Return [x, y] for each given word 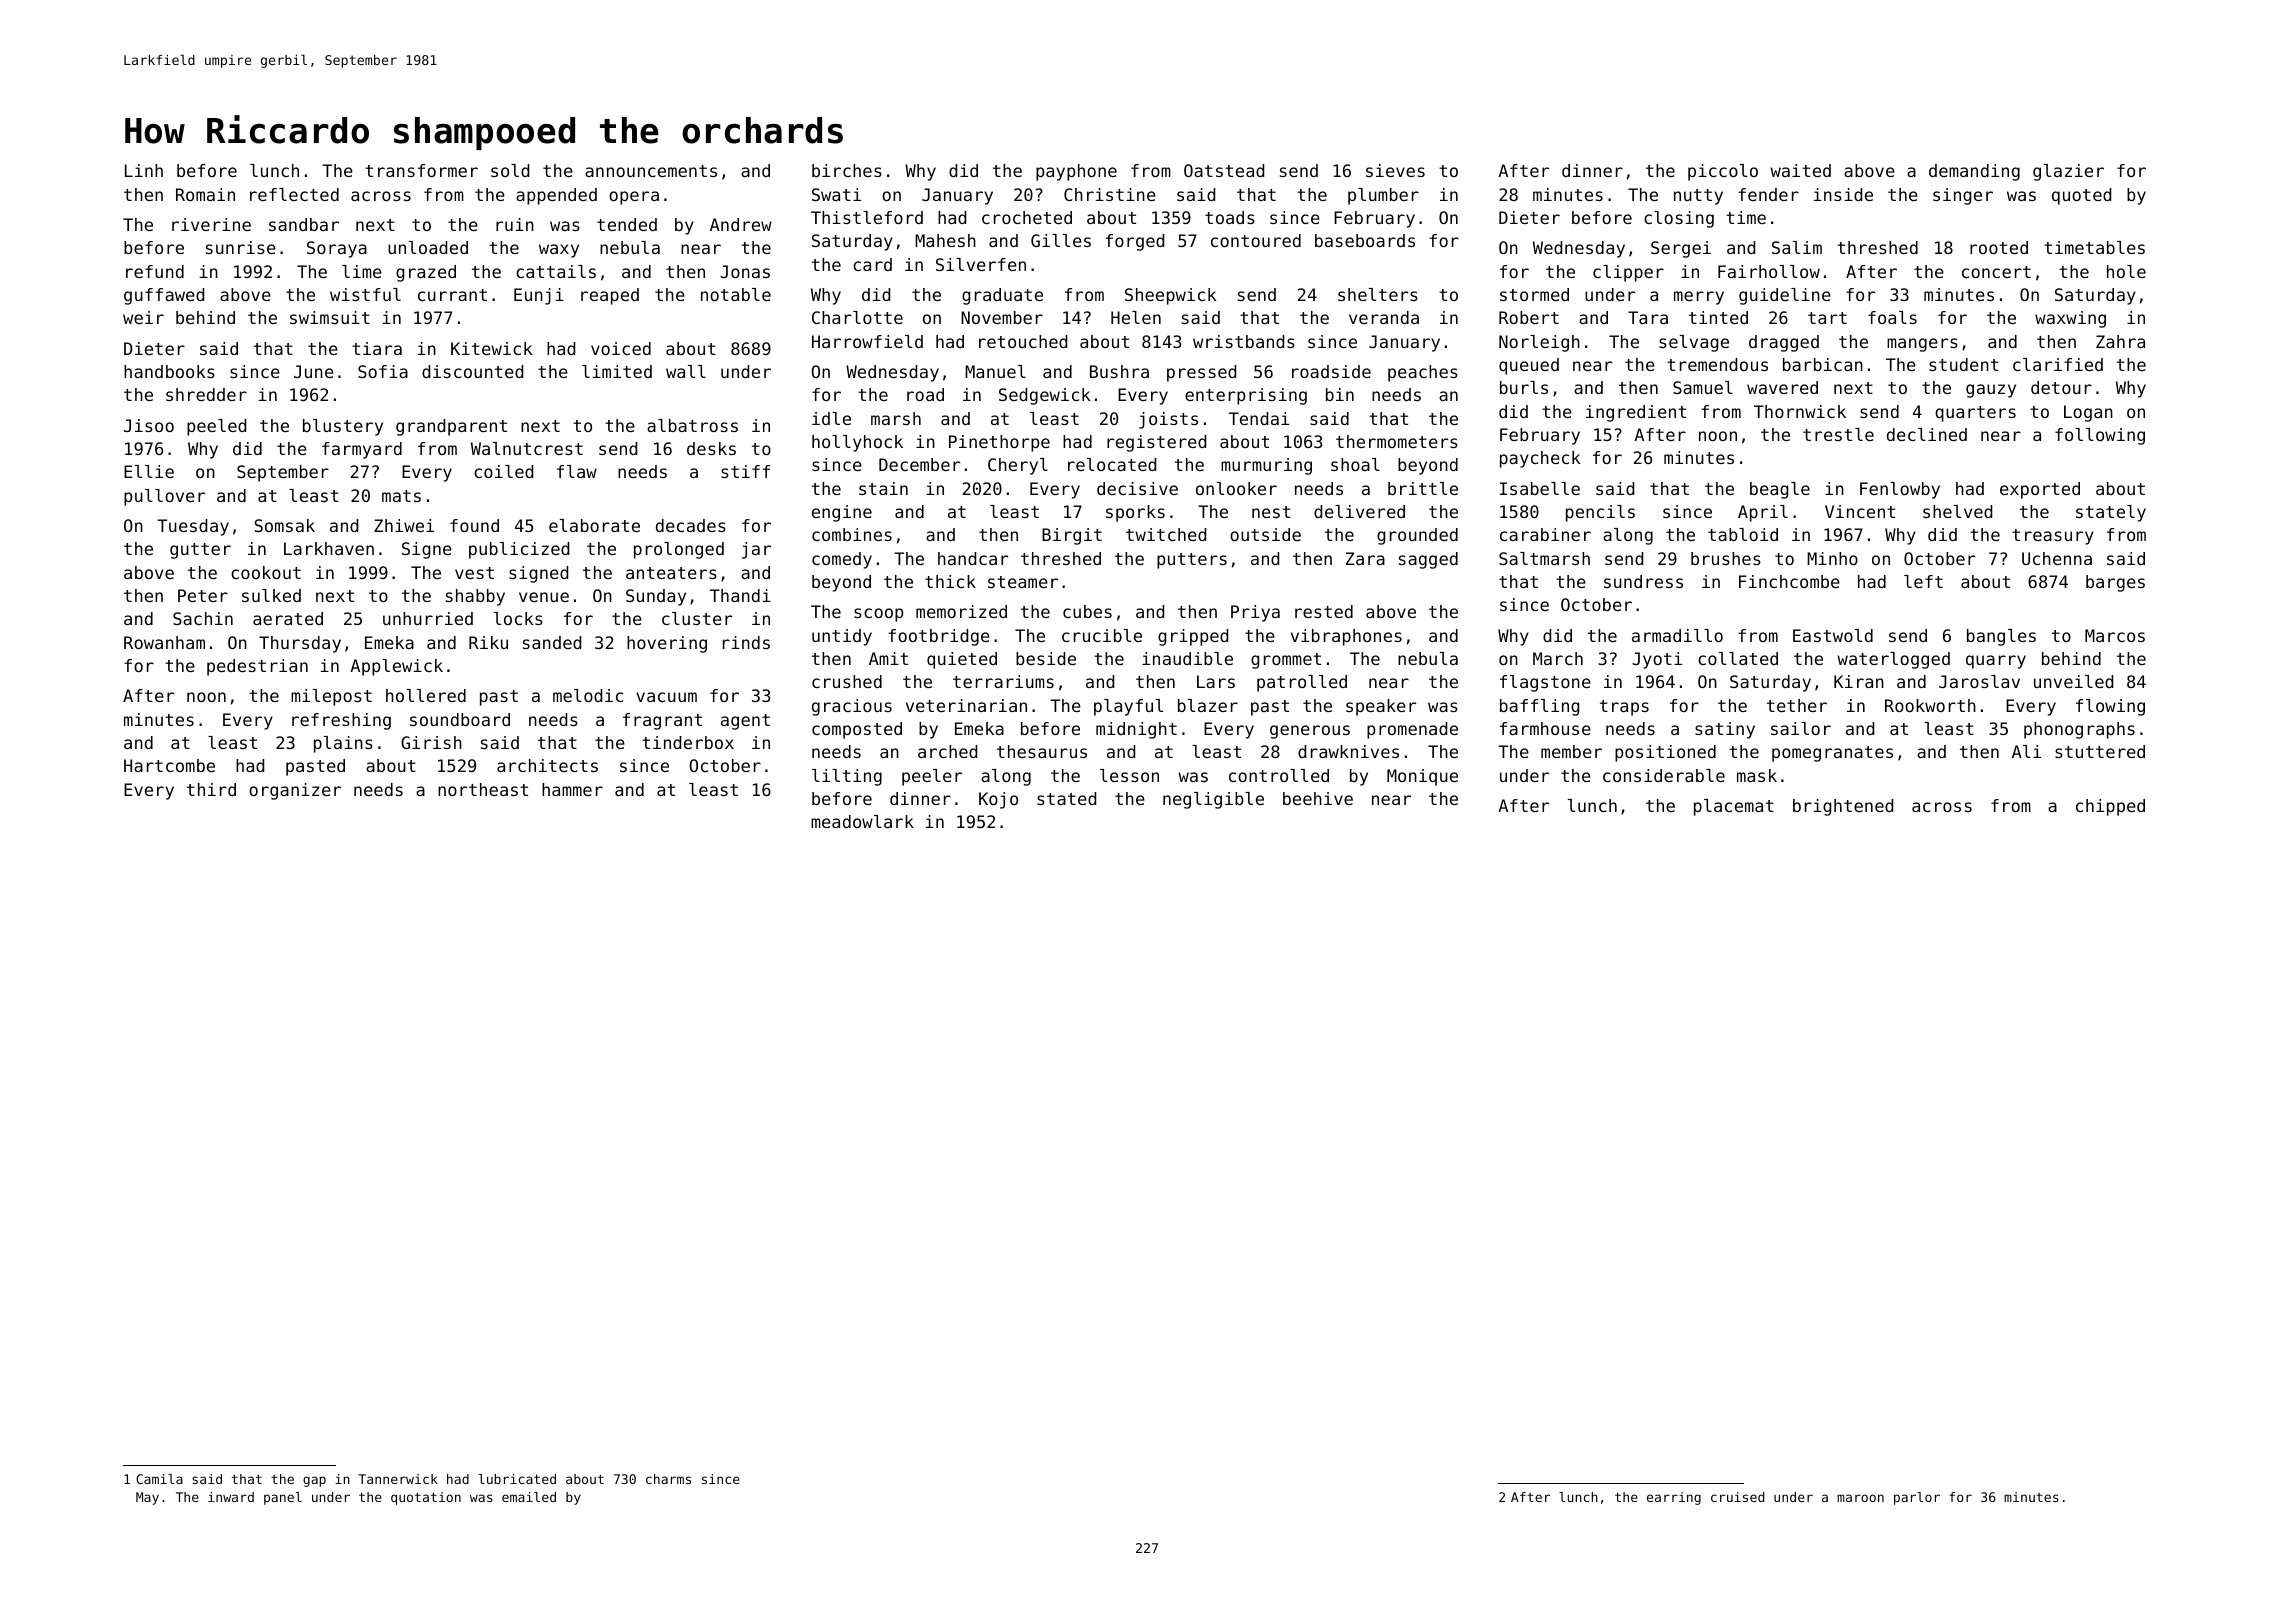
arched [947, 751]
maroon [1860, 1498]
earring [1674, 1498]
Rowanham [164, 642]
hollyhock [857, 443]
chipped [2110, 807]
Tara [1648, 317]
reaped [610, 296]
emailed [529, 1497]
